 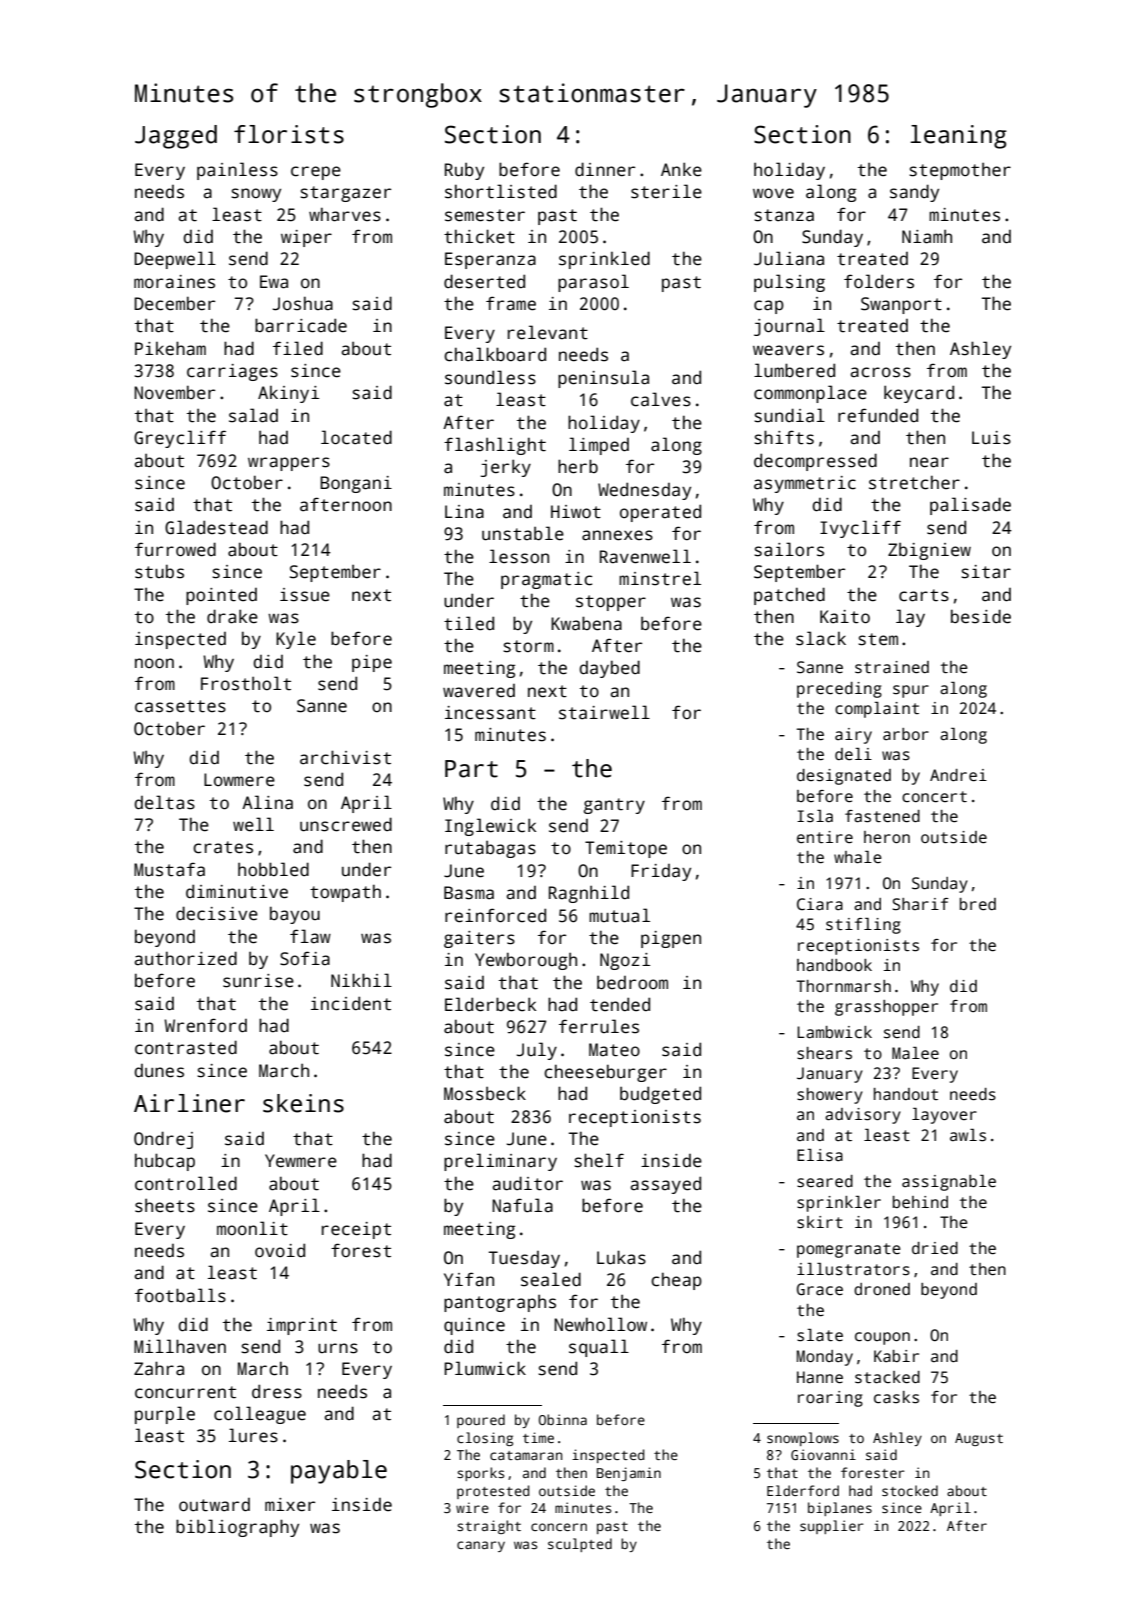 I want to click on Ruby, so click(x=464, y=171).
